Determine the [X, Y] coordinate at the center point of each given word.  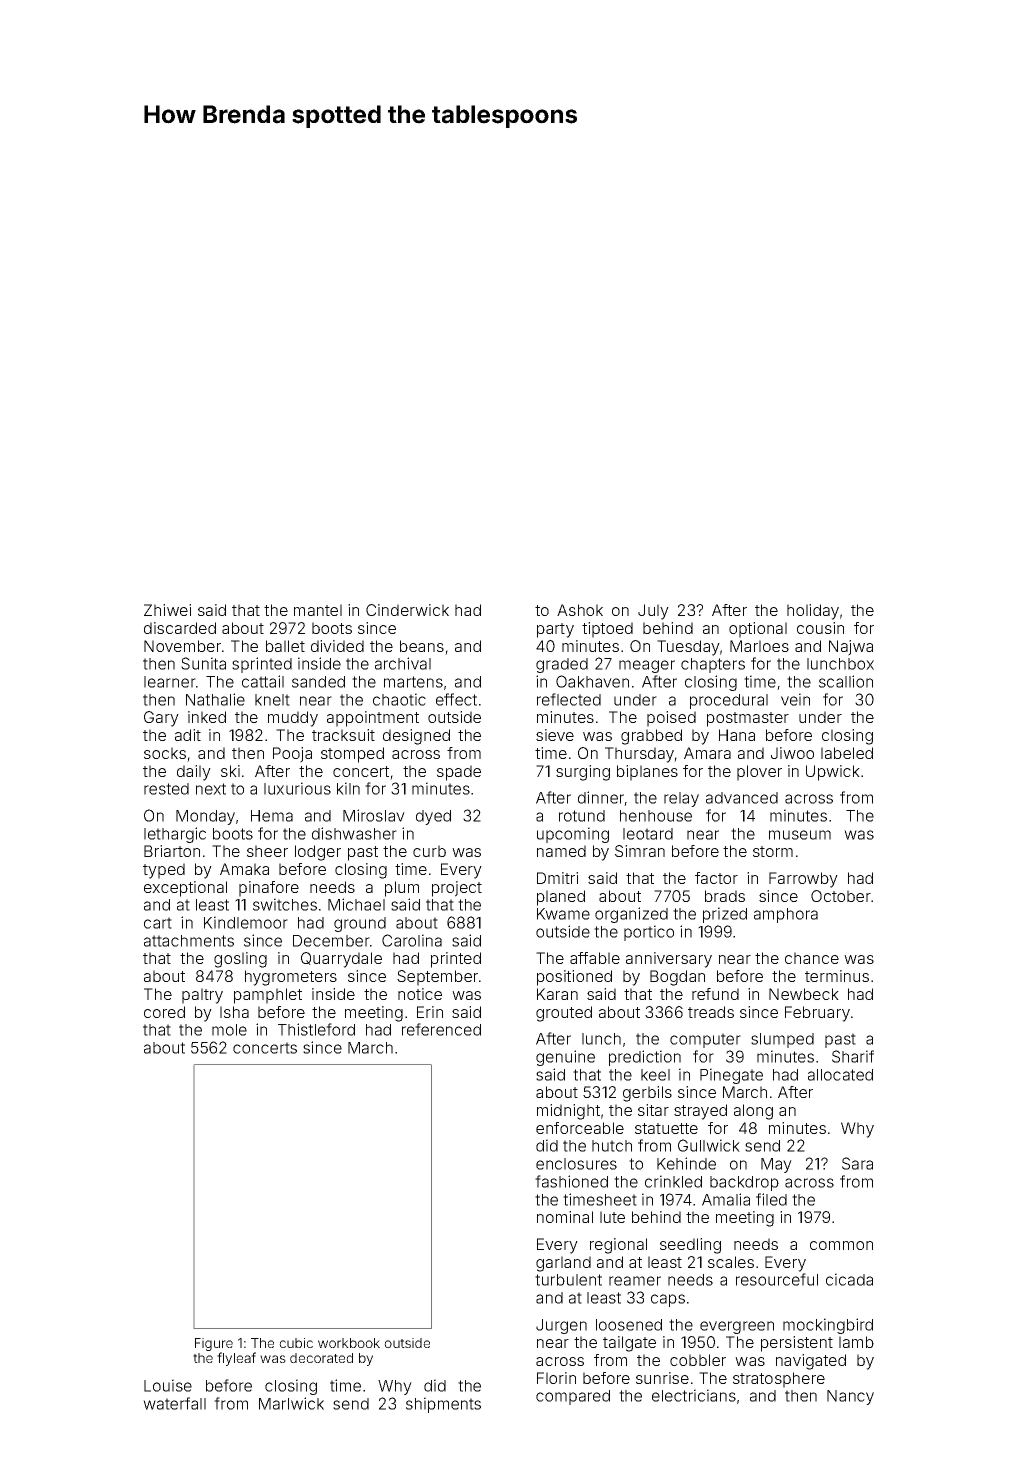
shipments [443, 1405]
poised [671, 719]
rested [166, 789]
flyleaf [236, 1359]
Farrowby [803, 880]
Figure [214, 1344]
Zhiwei [167, 610]
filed [771, 1199]
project [457, 889]
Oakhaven [592, 681]
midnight [568, 1112]
